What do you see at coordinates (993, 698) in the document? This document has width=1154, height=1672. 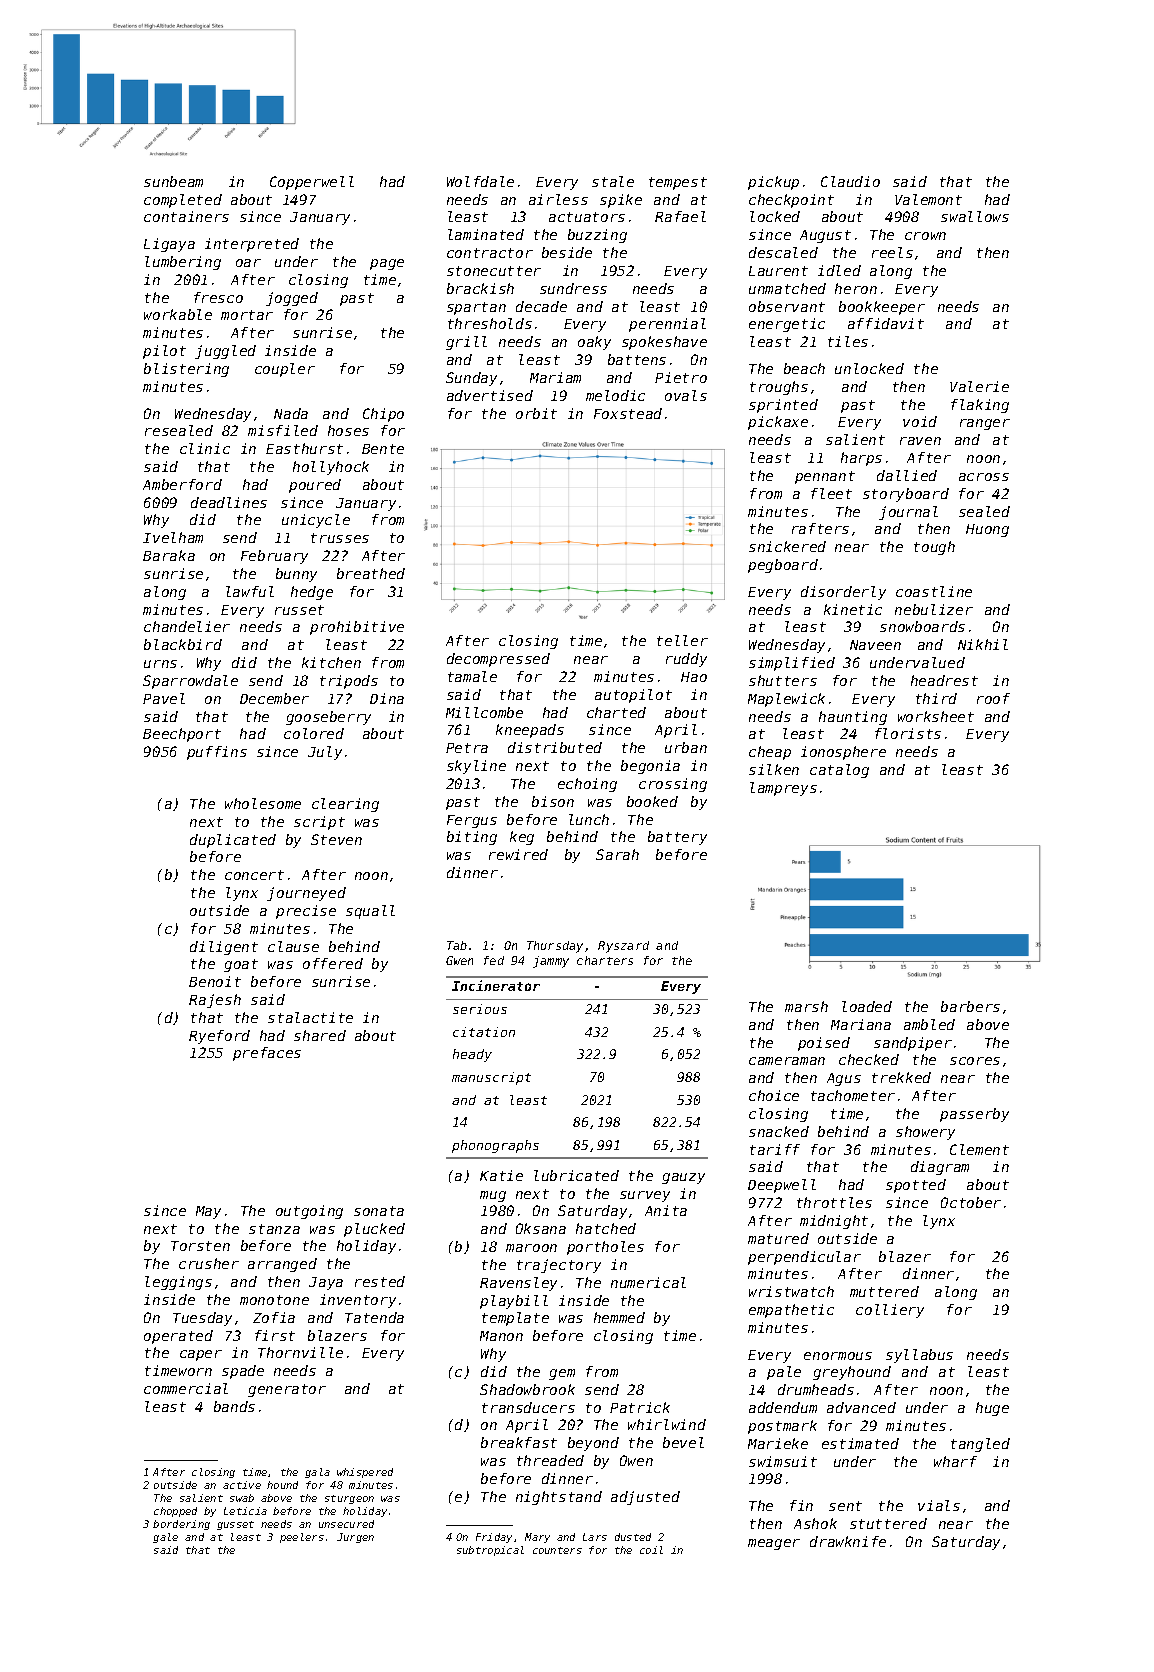 I see `roof` at bounding box center [993, 698].
